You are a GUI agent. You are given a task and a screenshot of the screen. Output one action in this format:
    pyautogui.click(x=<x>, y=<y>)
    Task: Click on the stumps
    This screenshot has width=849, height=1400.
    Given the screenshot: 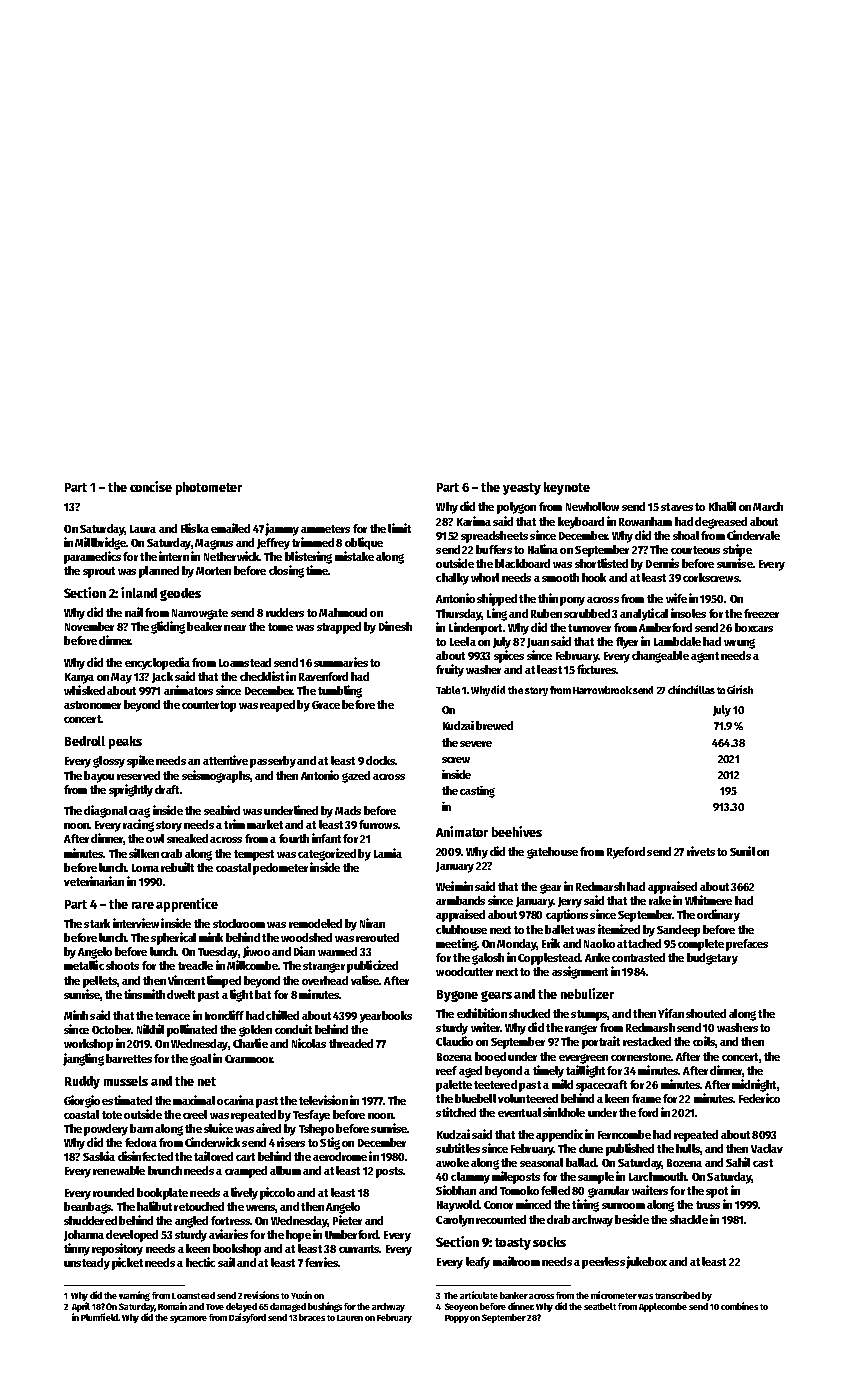 What is the action you would take?
    pyautogui.click(x=589, y=1015)
